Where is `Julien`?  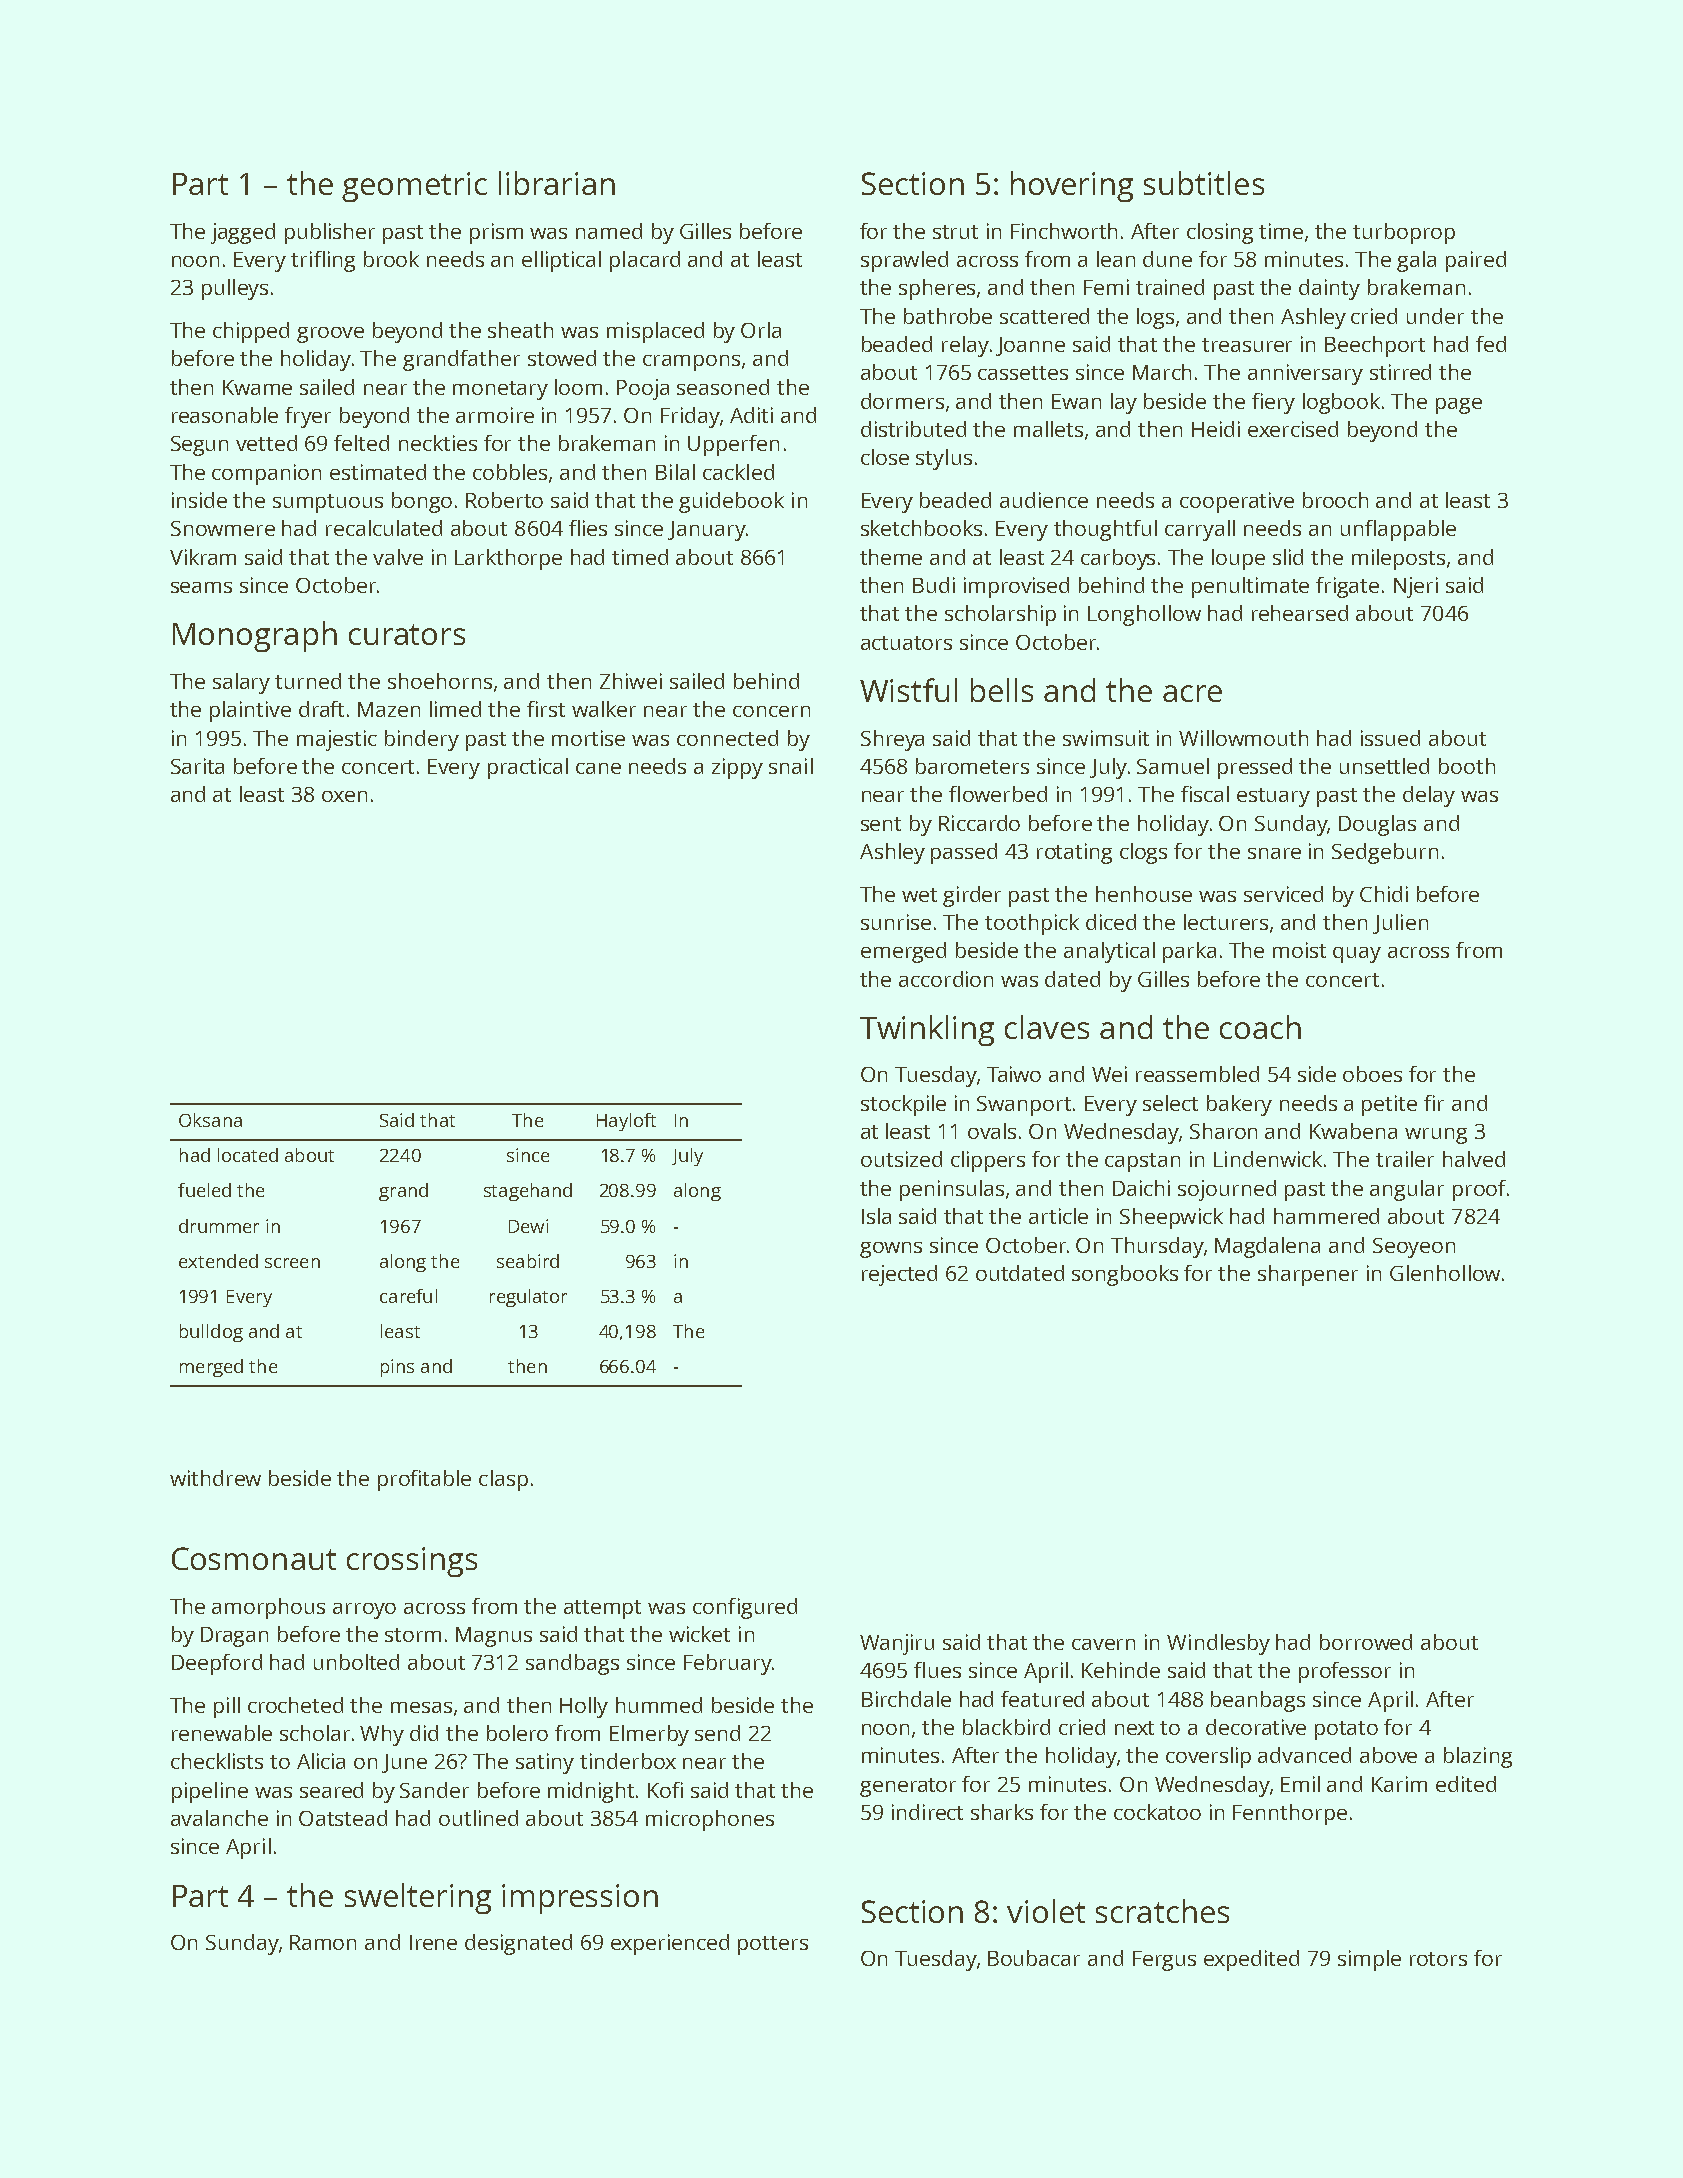 Julien is located at coordinates (1400, 924).
